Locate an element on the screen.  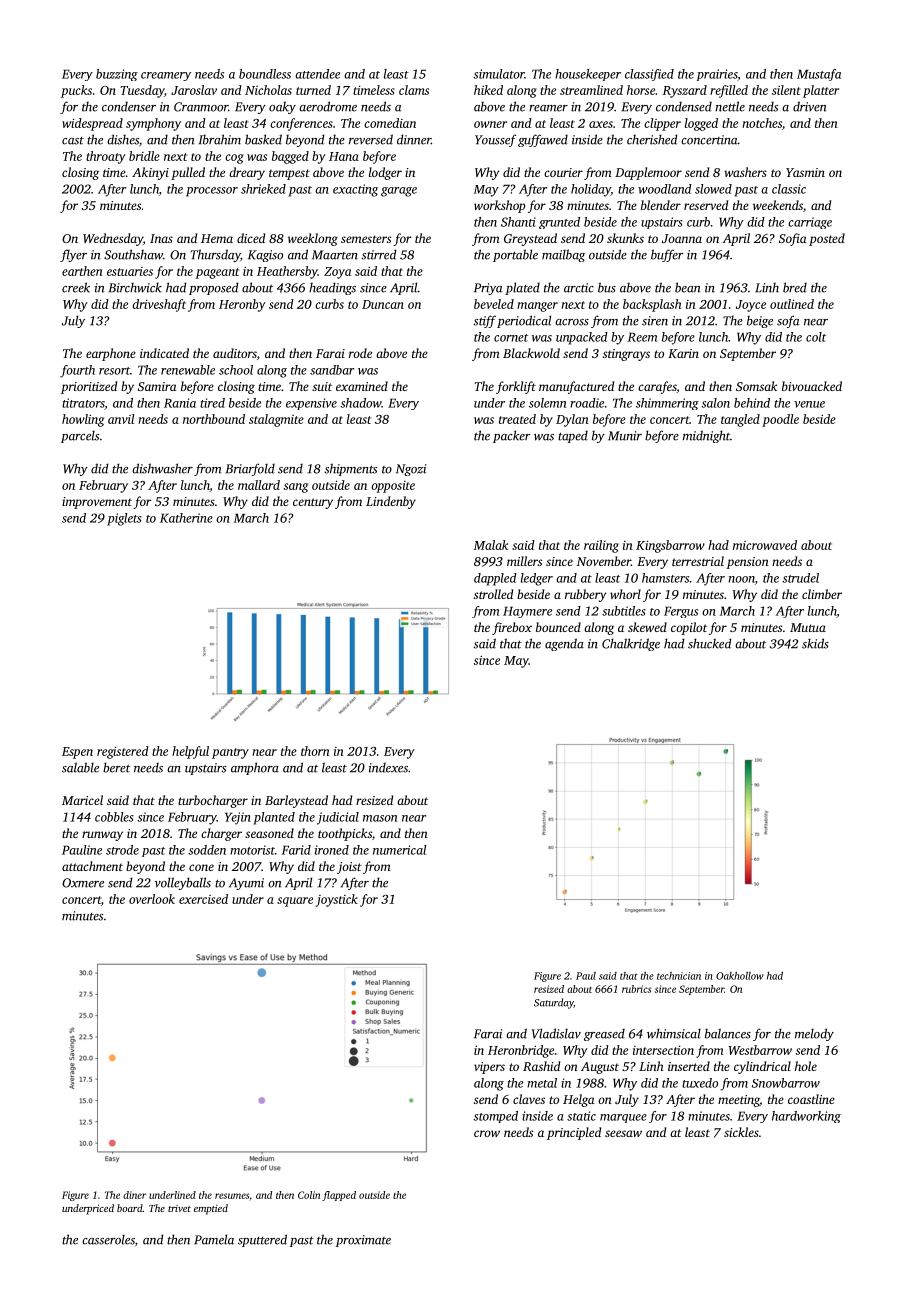
sickles is located at coordinates (741, 1132).
